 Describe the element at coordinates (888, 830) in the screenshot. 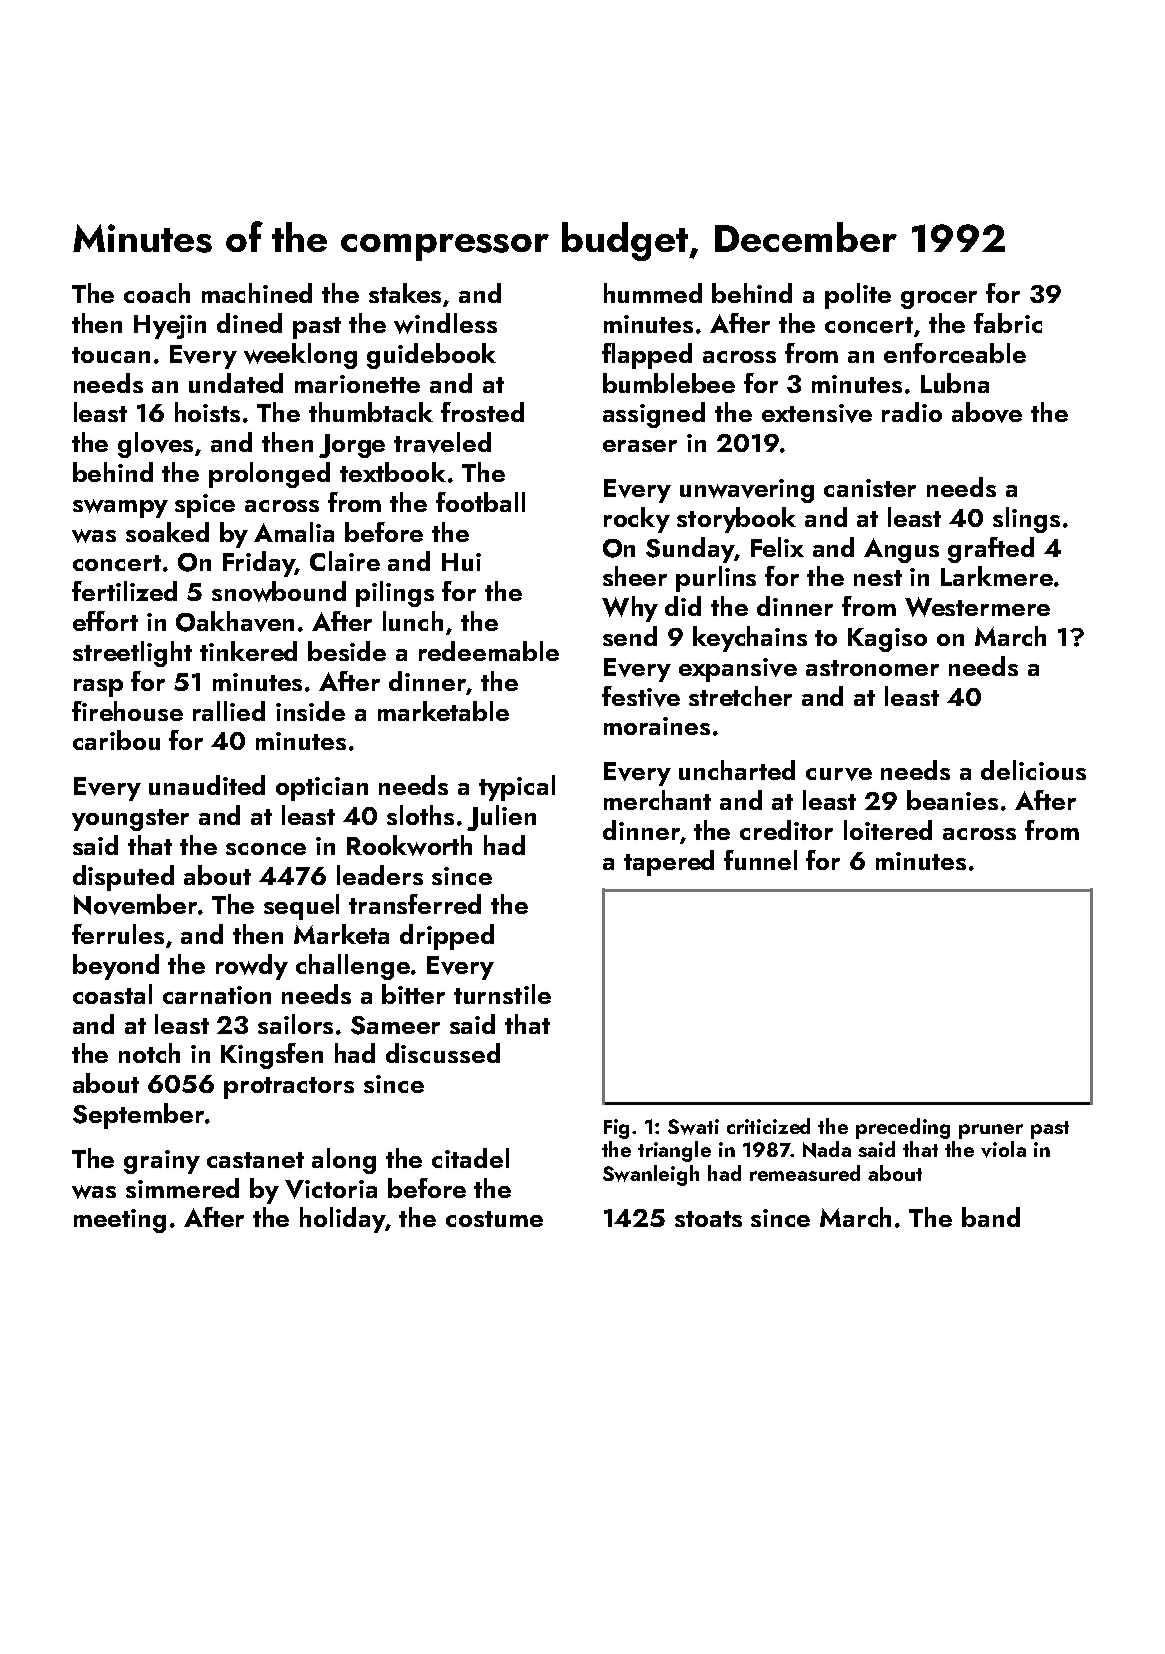

I see `loitered` at that location.
